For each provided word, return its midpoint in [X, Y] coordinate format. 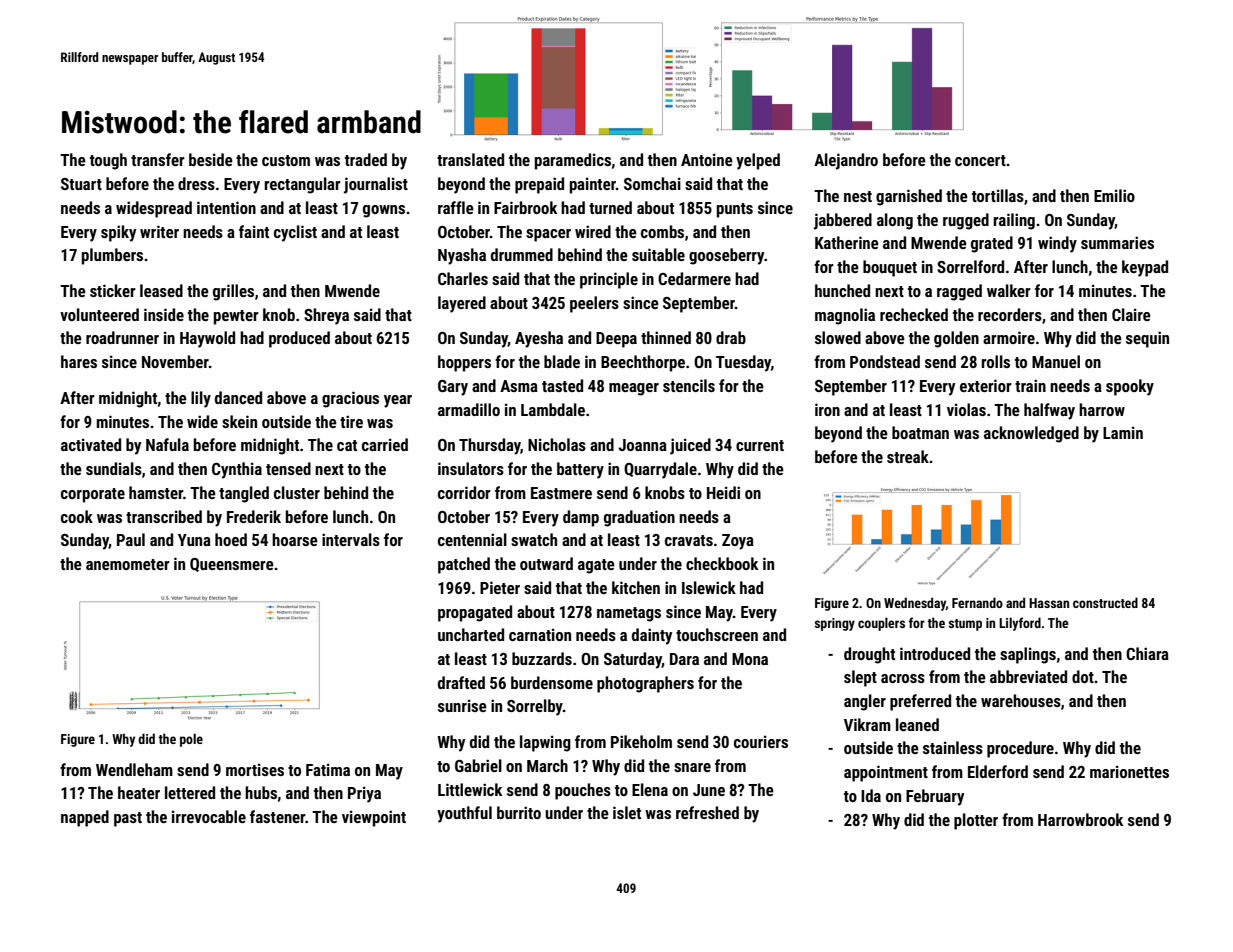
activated [91, 444]
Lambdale [553, 409]
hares [79, 361]
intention [226, 207]
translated [470, 159]
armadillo [469, 409]
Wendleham [134, 769]
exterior [986, 385]
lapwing [545, 743]
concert [980, 160]
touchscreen [717, 634]
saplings [1028, 655]
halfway [1049, 411]
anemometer [128, 564]
